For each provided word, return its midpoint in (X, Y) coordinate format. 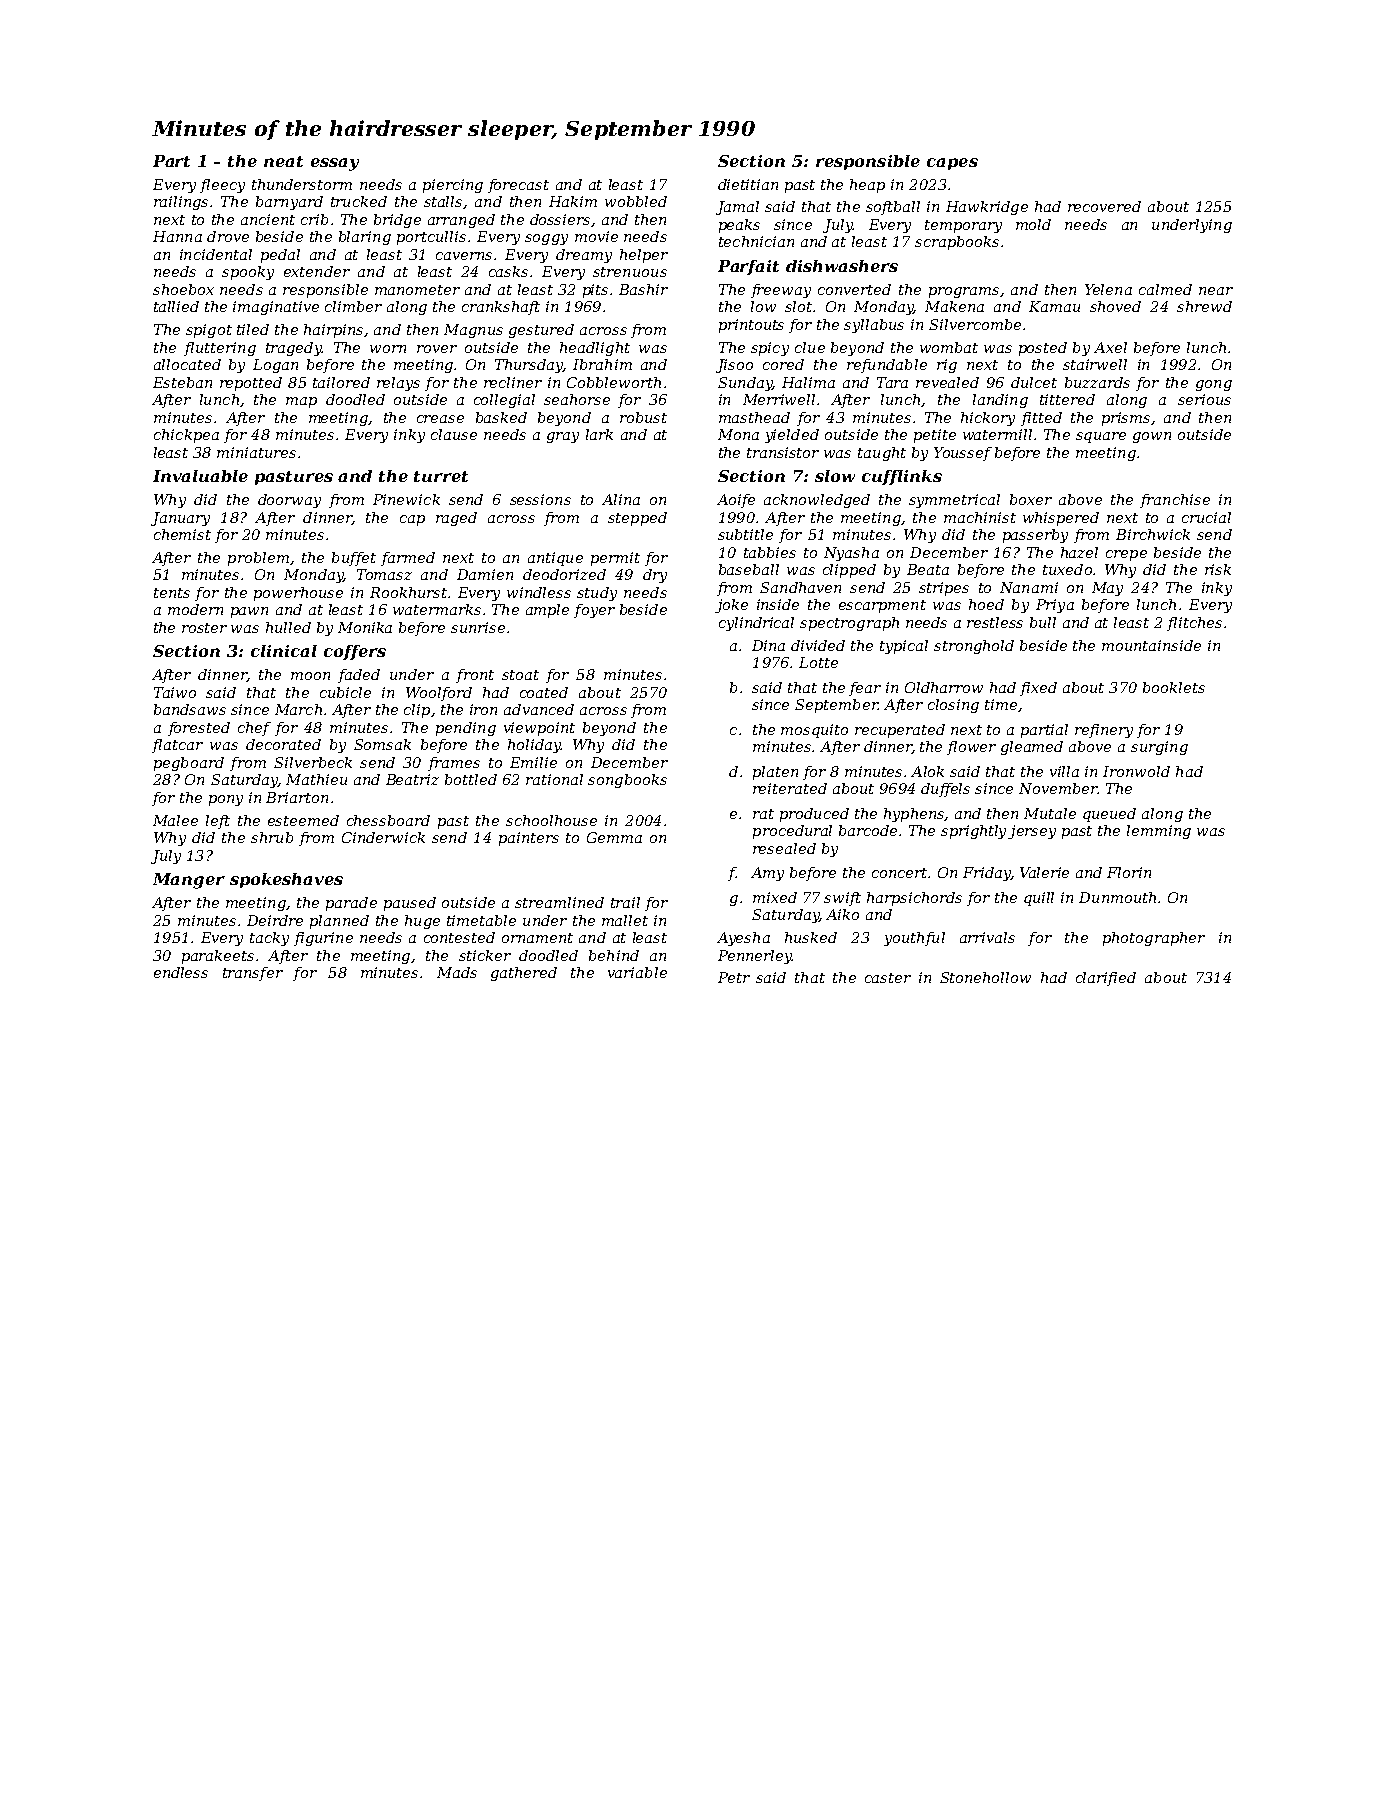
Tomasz (384, 574)
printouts (751, 326)
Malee (175, 820)
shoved (1115, 306)
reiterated (790, 788)
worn (388, 349)
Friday (987, 874)
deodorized (564, 574)
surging (1159, 748)
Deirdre (275, 920)
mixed (775, 897)
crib (314, 219)
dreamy (584, 256)
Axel (1110, 347)
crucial (1206, 517)
